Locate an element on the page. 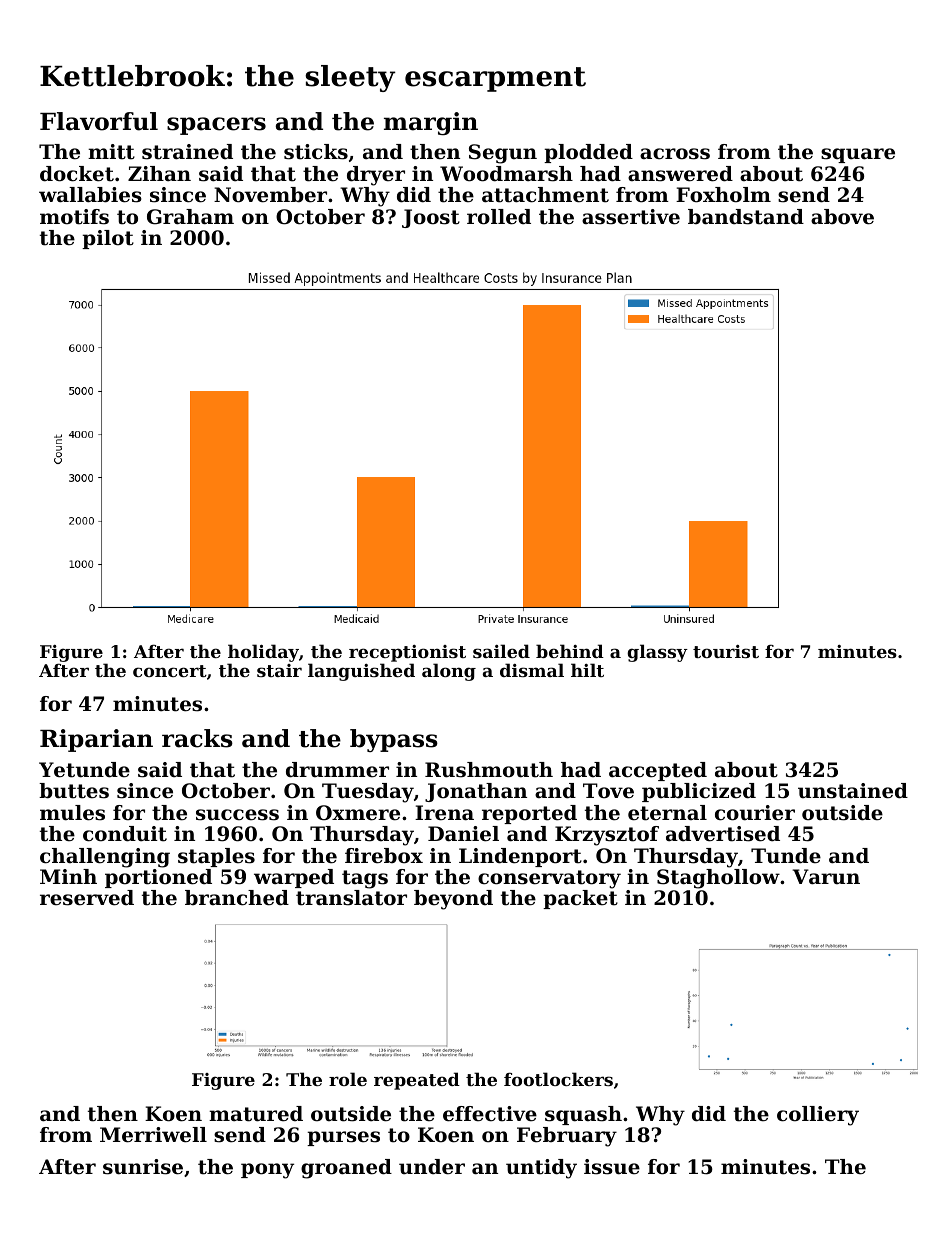 The image size is (952, 1233). glassy is located at coordinates (657, 653).
